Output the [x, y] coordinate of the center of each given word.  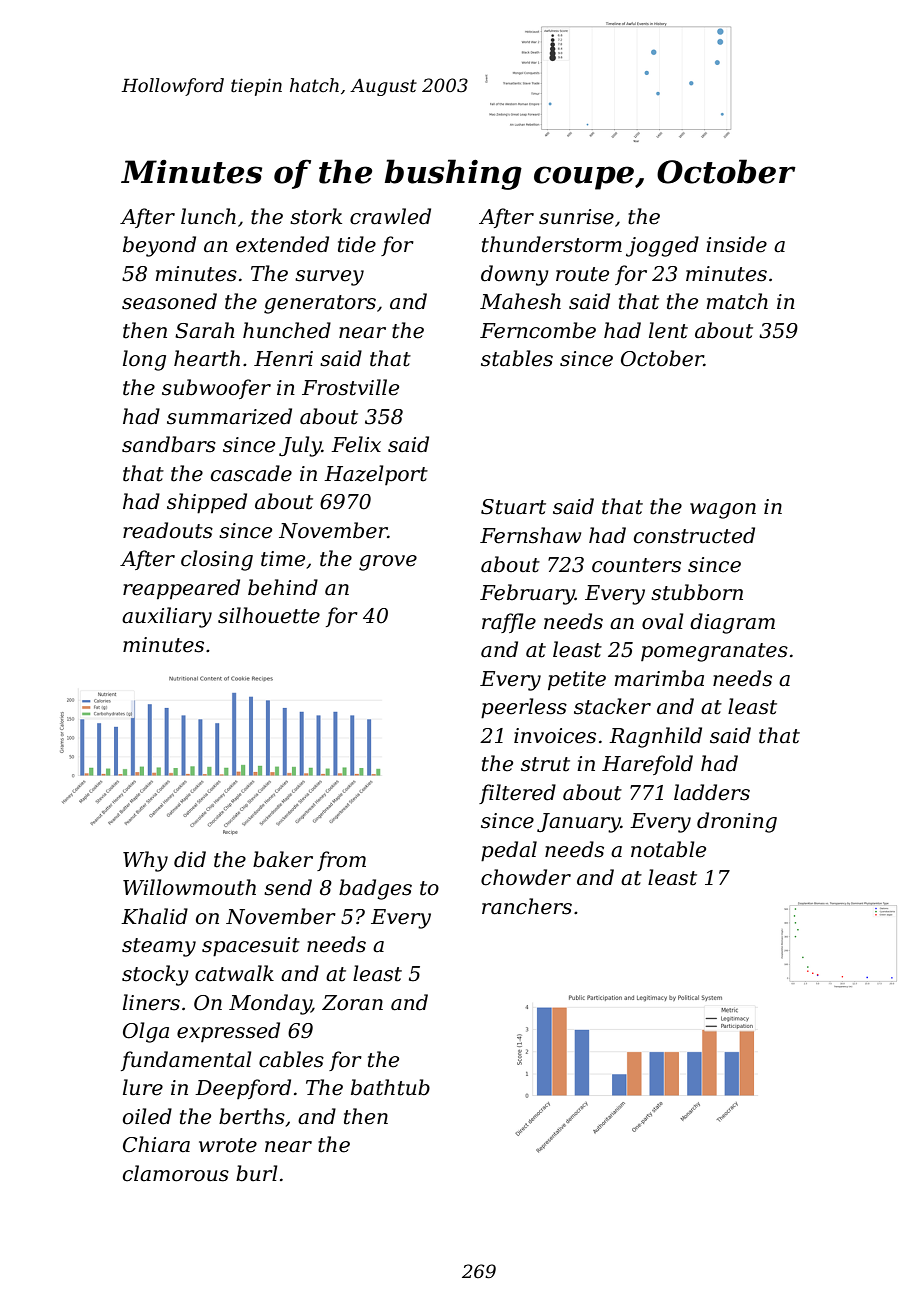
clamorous [176, 1173]
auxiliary [167, 617]
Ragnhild [655, 737]
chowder [526, 877]
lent [668, 330]
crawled [390, 216]
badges [375, 889]
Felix [356, 444]
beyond [159, 246]
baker [283, 859]
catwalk [234, 973]
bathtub [390, 1087]
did [190, 859]
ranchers [527, 906]
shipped [207, 503]
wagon [723, 511]
